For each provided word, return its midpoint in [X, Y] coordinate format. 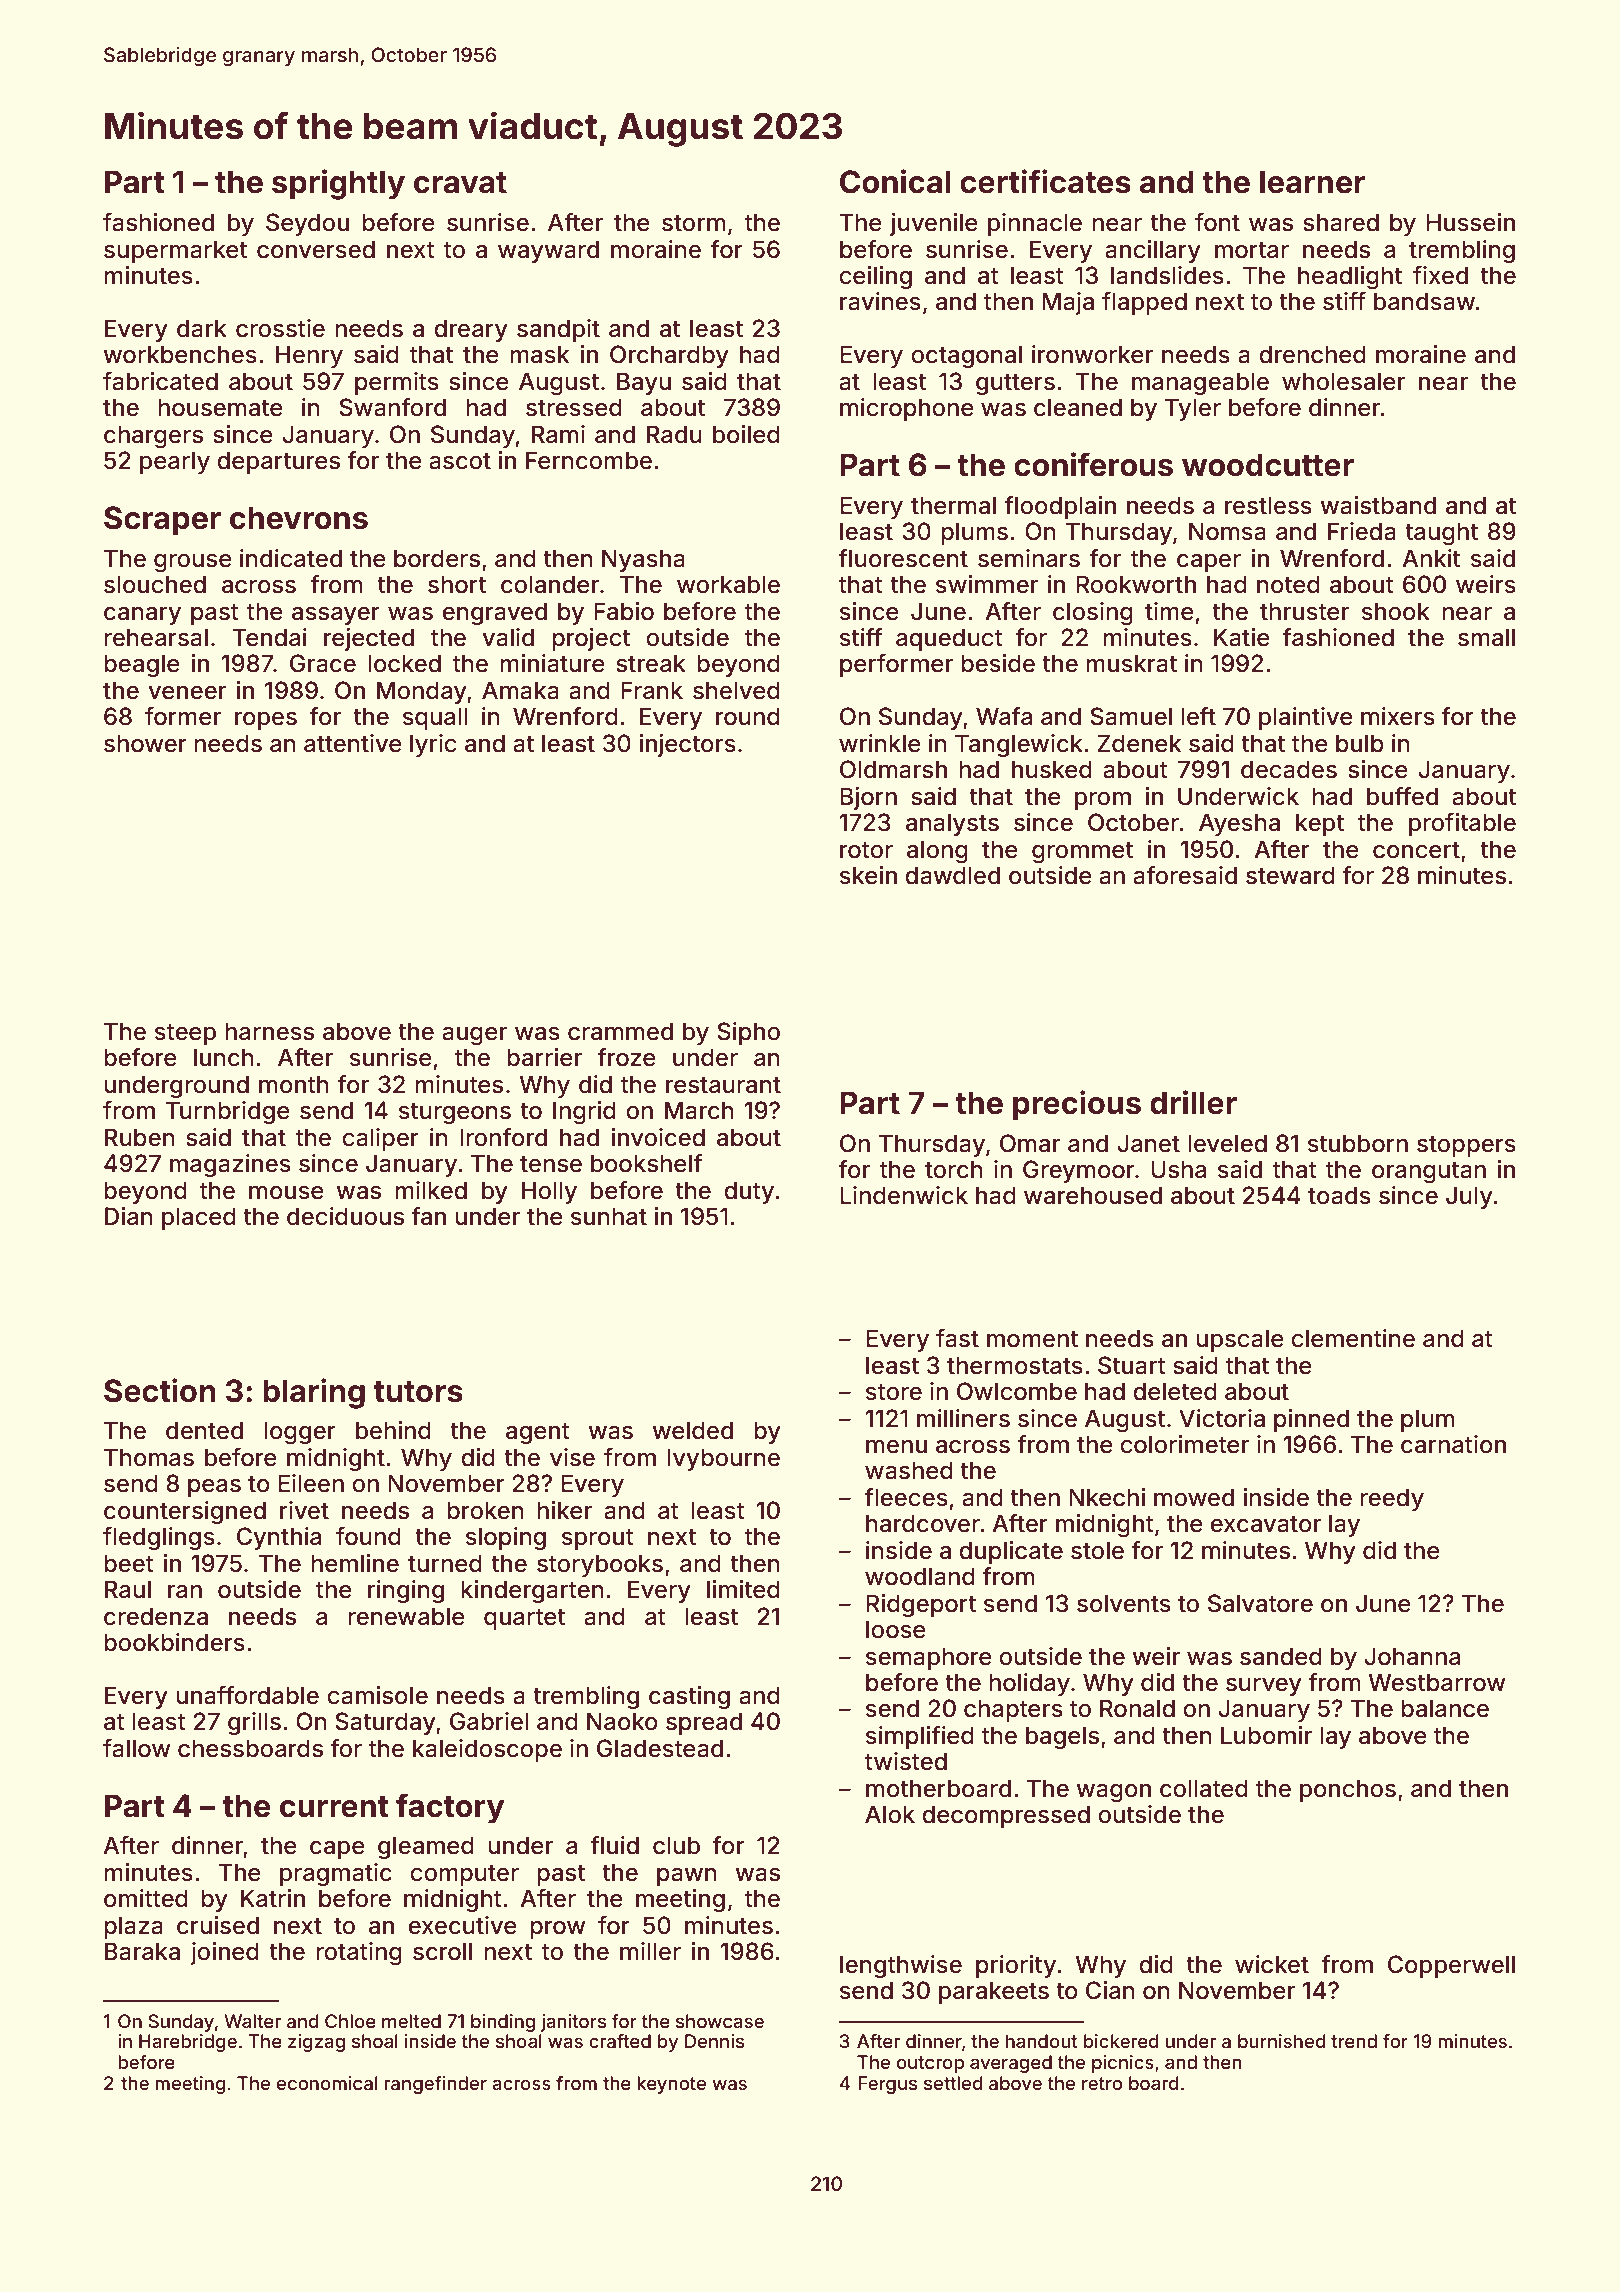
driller [1193, 1102]
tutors [418, 1392]
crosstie [280, 328]
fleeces [906, 1497]
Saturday [385, 1723]
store [894, 1392]
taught [1441, 533]
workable [728, 584]
